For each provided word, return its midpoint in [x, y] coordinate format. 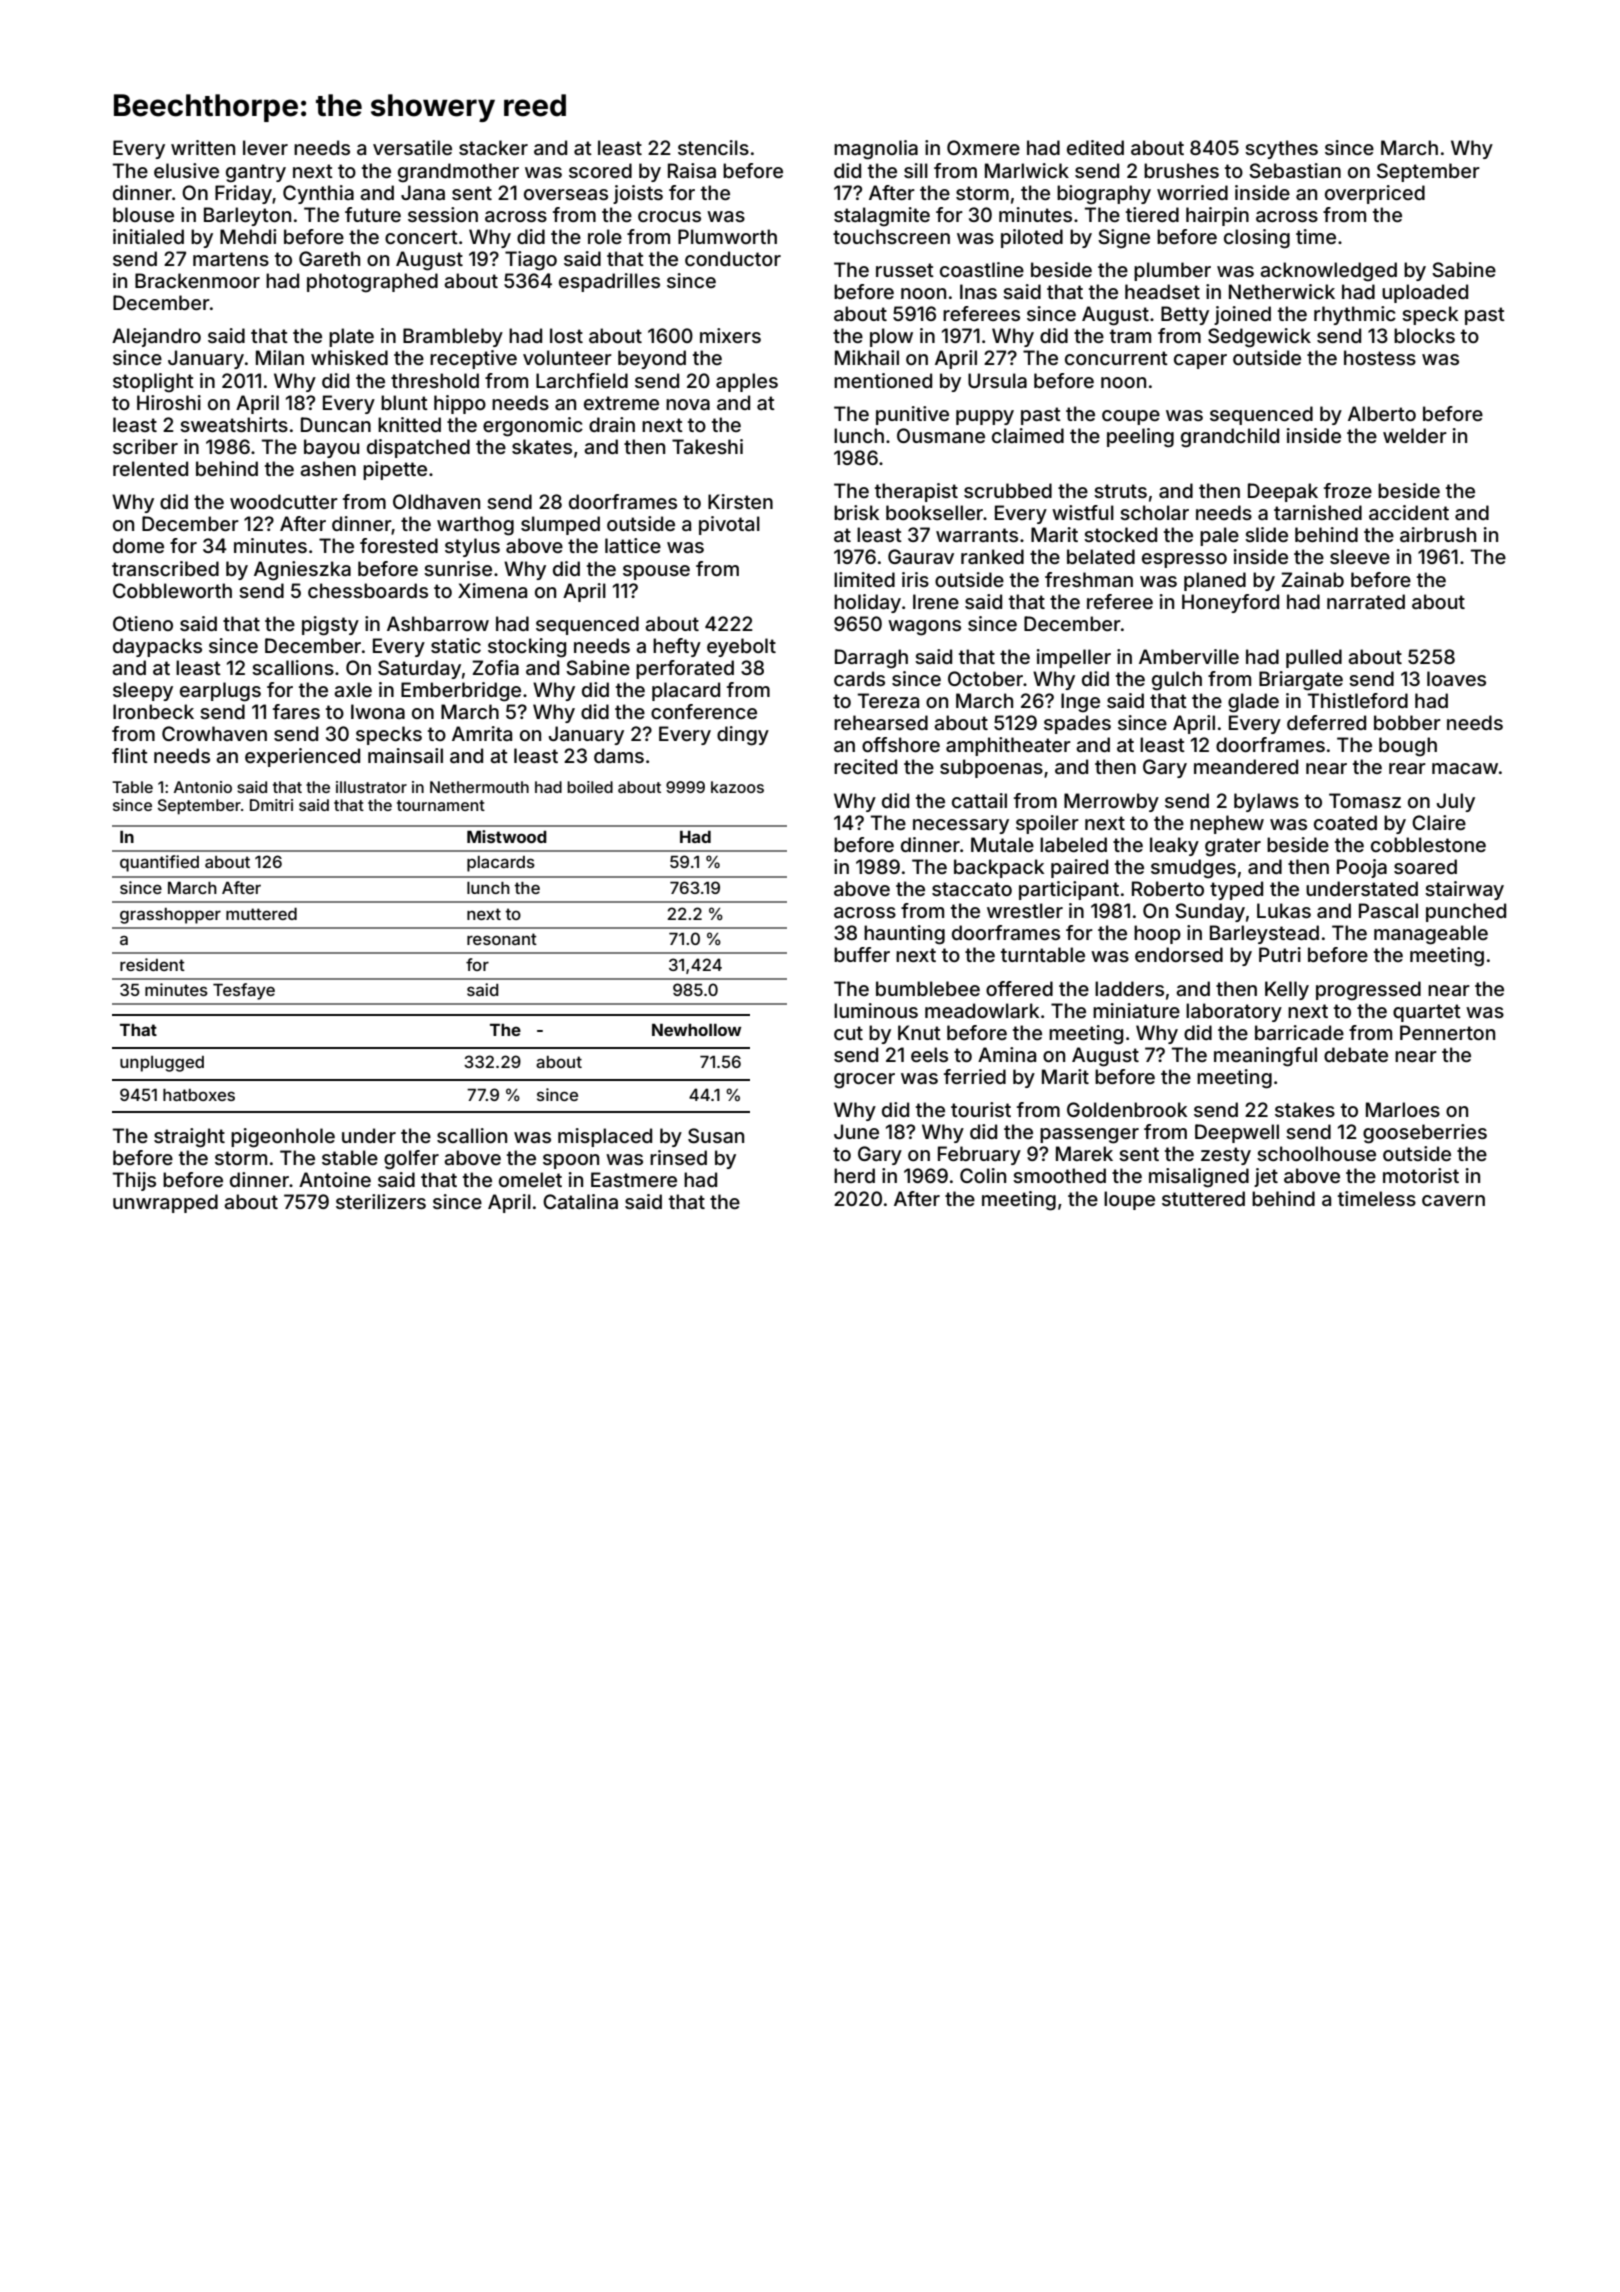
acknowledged [1328, 272]
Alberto [1382, 413]
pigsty [330, 626]
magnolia [876, 150]
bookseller [935, 512]
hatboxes [199, 1095]
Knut [919, 1032]
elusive [186, 170]
